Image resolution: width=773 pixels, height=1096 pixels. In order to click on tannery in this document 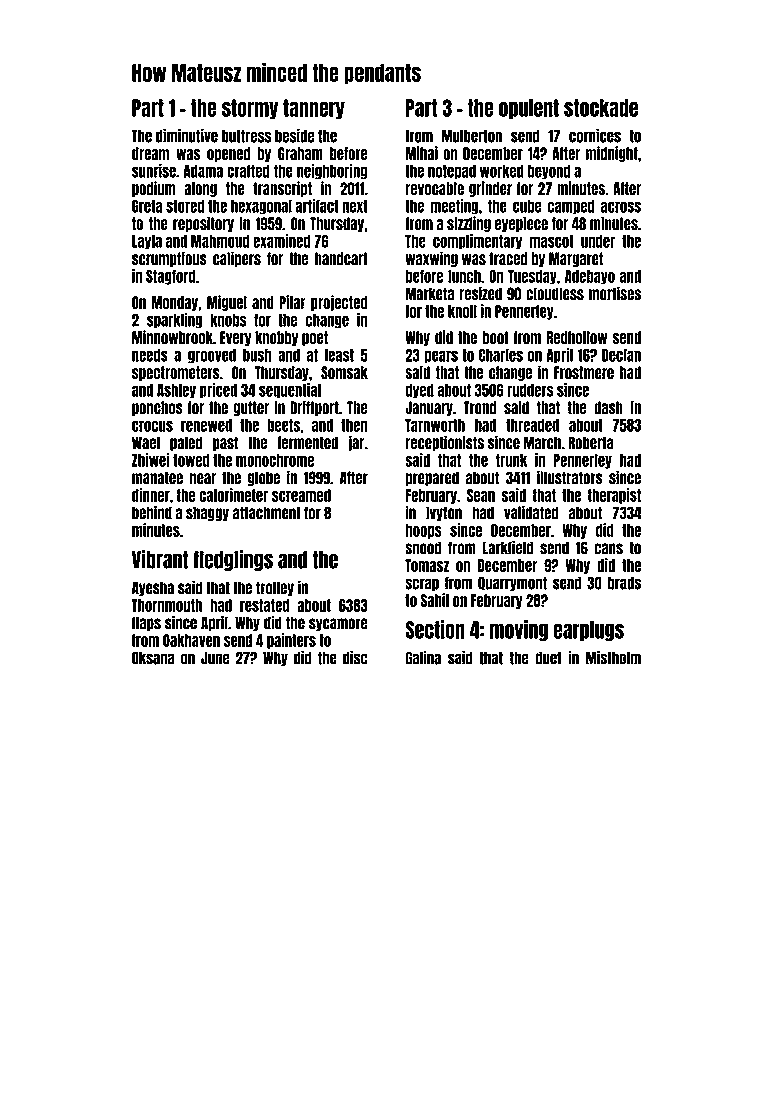, I will do `click(314, 109)`.
